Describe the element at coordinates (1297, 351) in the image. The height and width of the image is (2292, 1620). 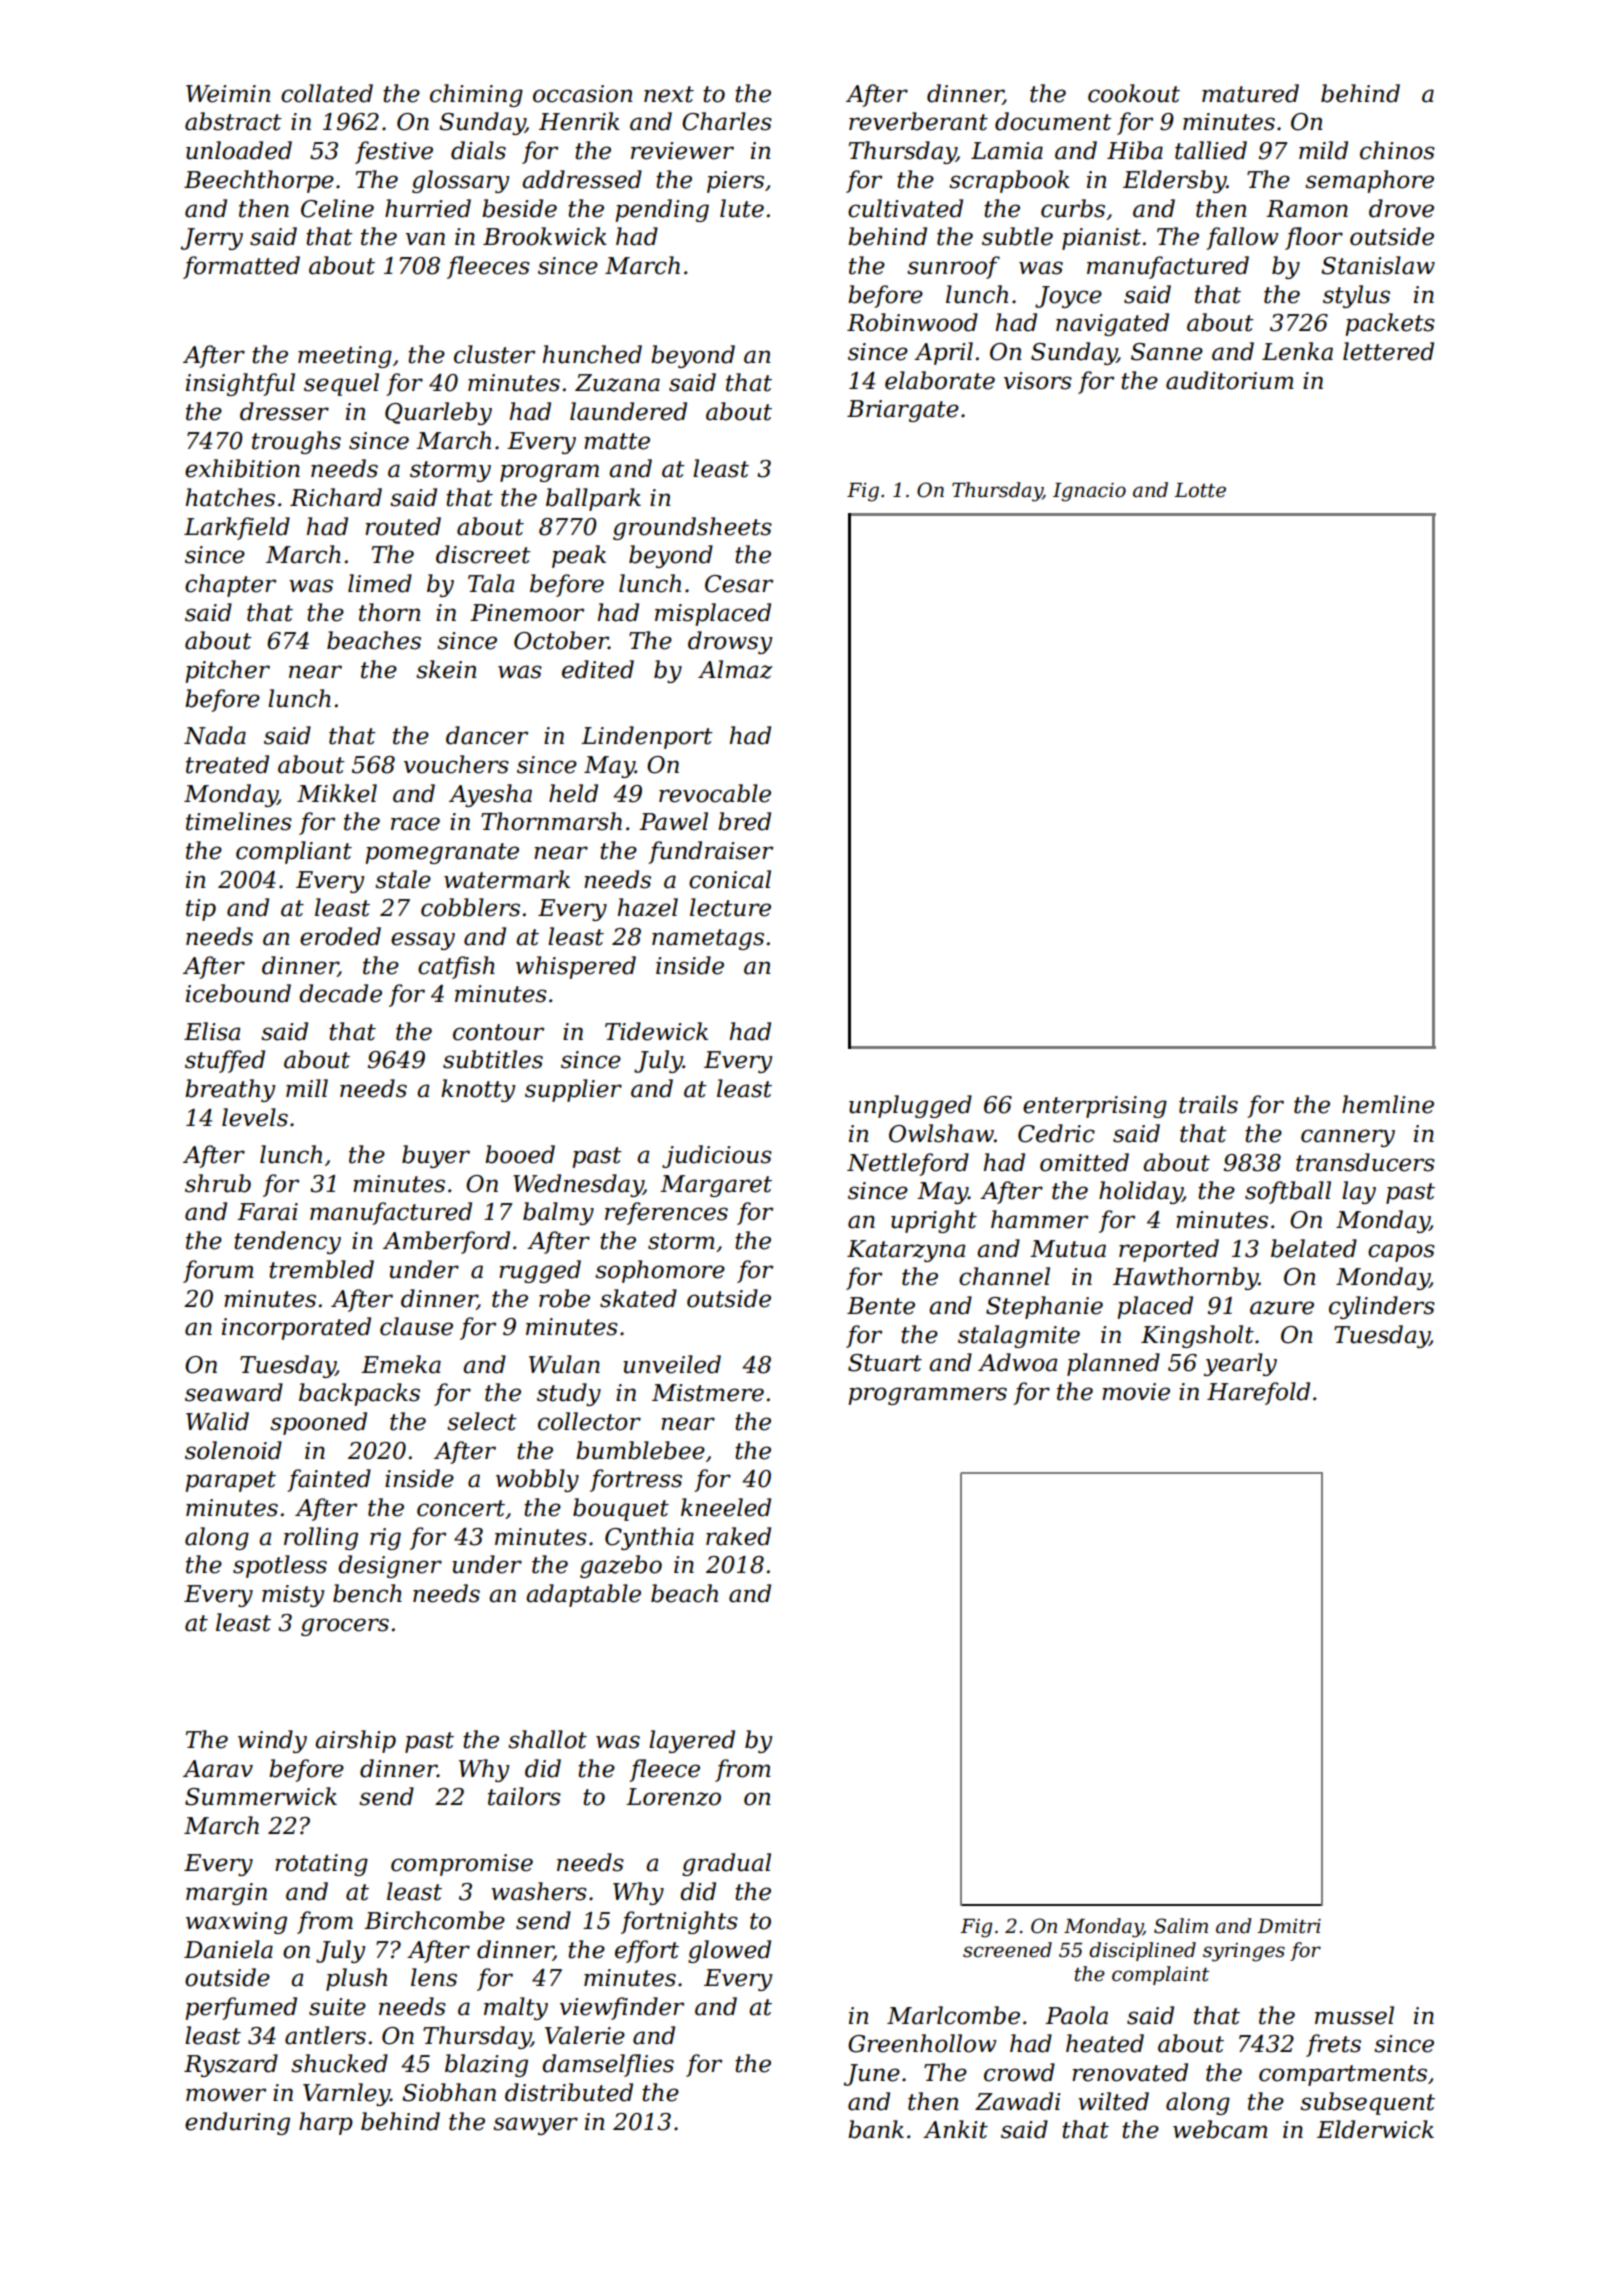
I see `Lenka` at that location.
